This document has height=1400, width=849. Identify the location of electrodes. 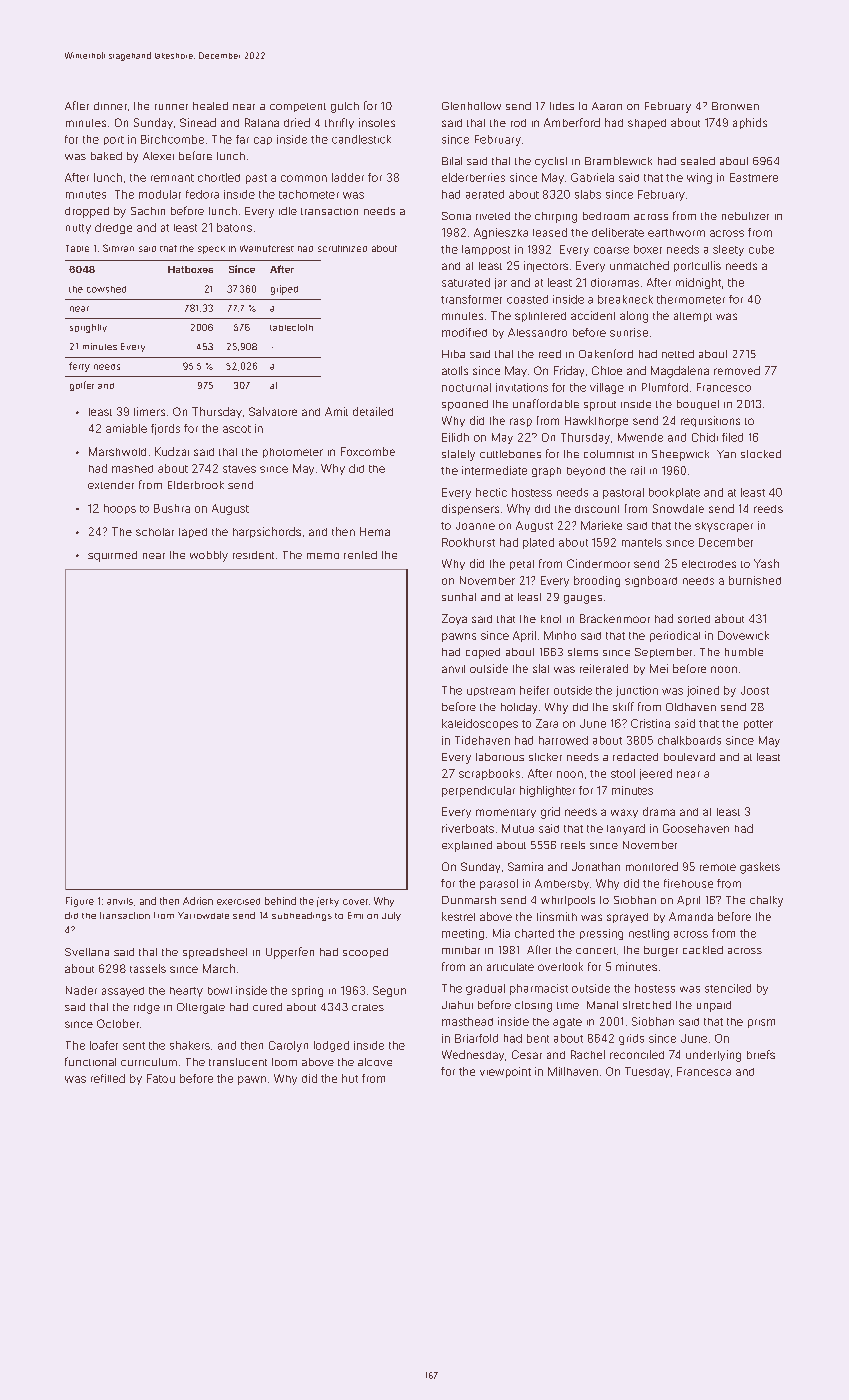
(709, 564).
